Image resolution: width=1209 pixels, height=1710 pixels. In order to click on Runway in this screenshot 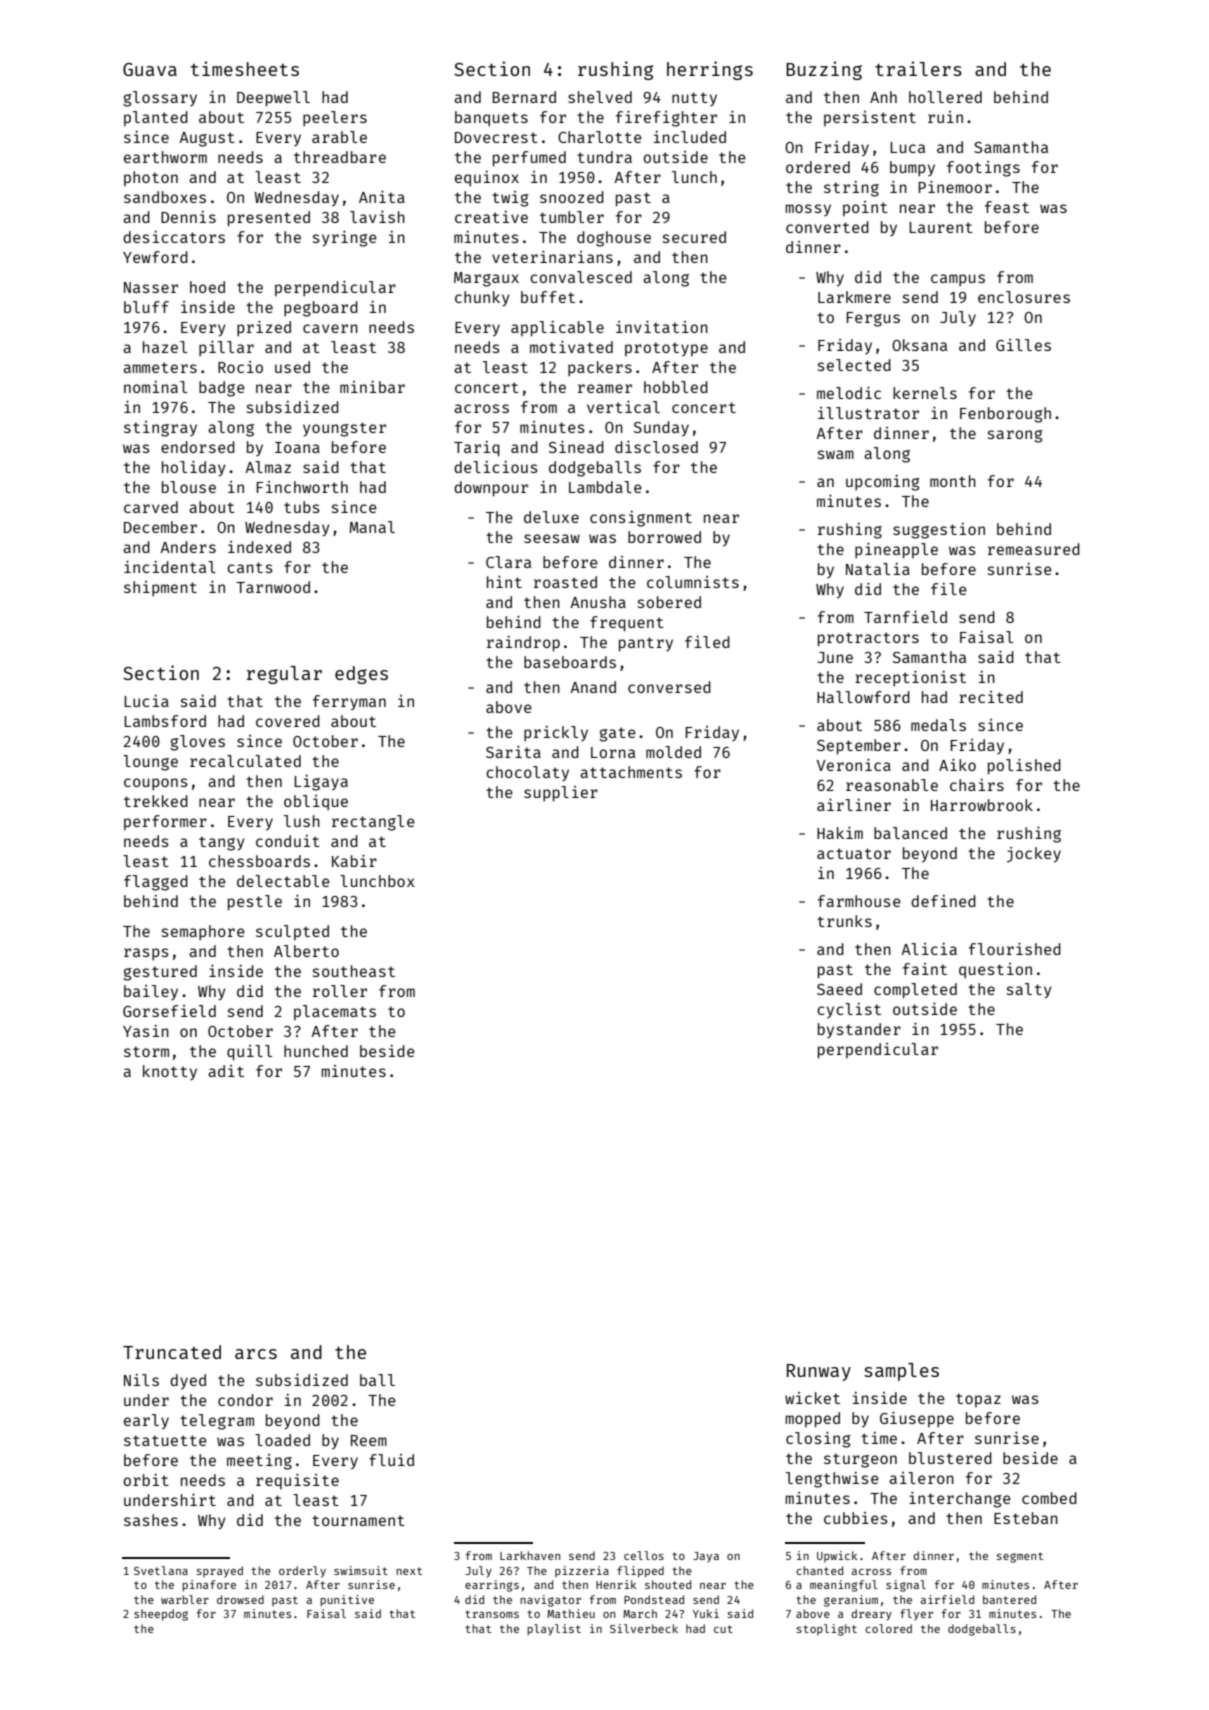, I will do `click(819, 1372)`.
